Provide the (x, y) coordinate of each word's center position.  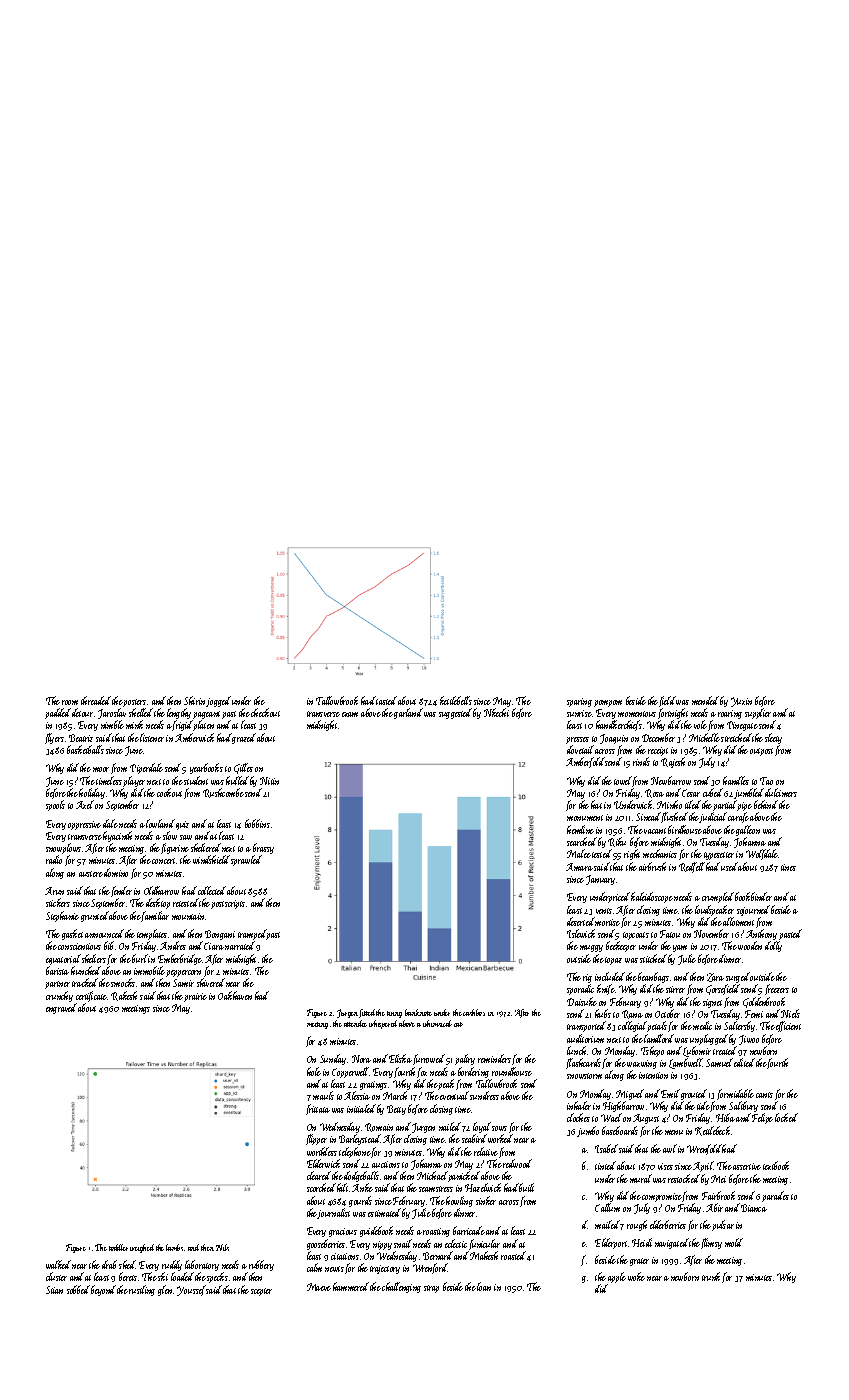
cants (764, 1095)
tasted (386, 700)
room (70, 702)
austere (91, 874)
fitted (368, 1013)
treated (725, 1050)
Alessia (357, 1096)
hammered (351, 1286)
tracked (85, 982)
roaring (730, 714)
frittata (318, 1109)
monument (585, 818)
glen (165, 1290)
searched (582, 841)
